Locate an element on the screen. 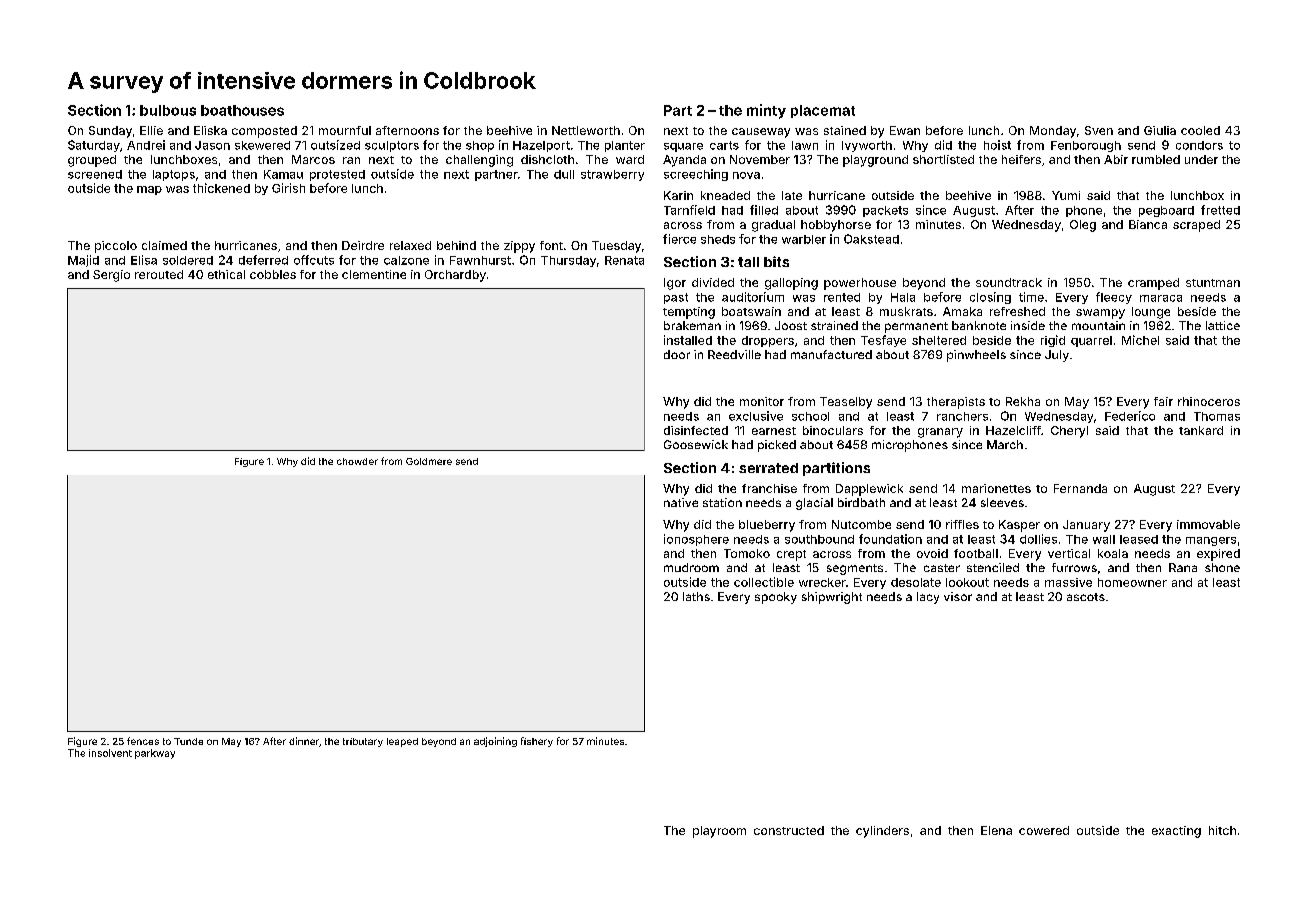  parkway is located at coordinates (155, 754).
